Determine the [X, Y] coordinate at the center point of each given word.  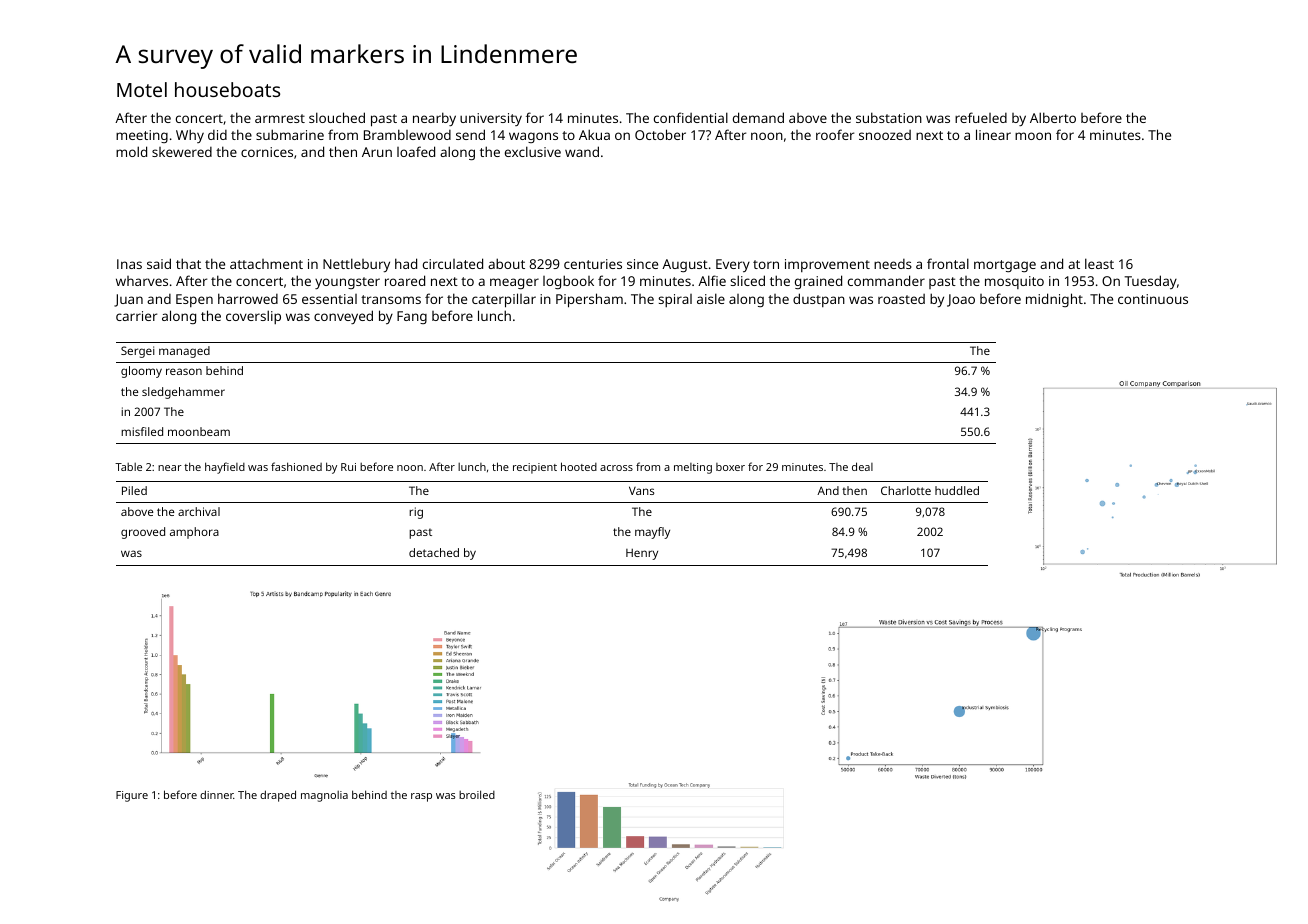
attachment [266, 264]
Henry [642, 554]
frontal [948, 263]
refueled [981, 117]
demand [758, 117]
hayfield [225, 468]
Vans [641, 490]
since [642, 264]
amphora [194, 533]
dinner [217, 794]
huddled [957, 490]
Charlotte [906, 490]
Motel [142, 89]
